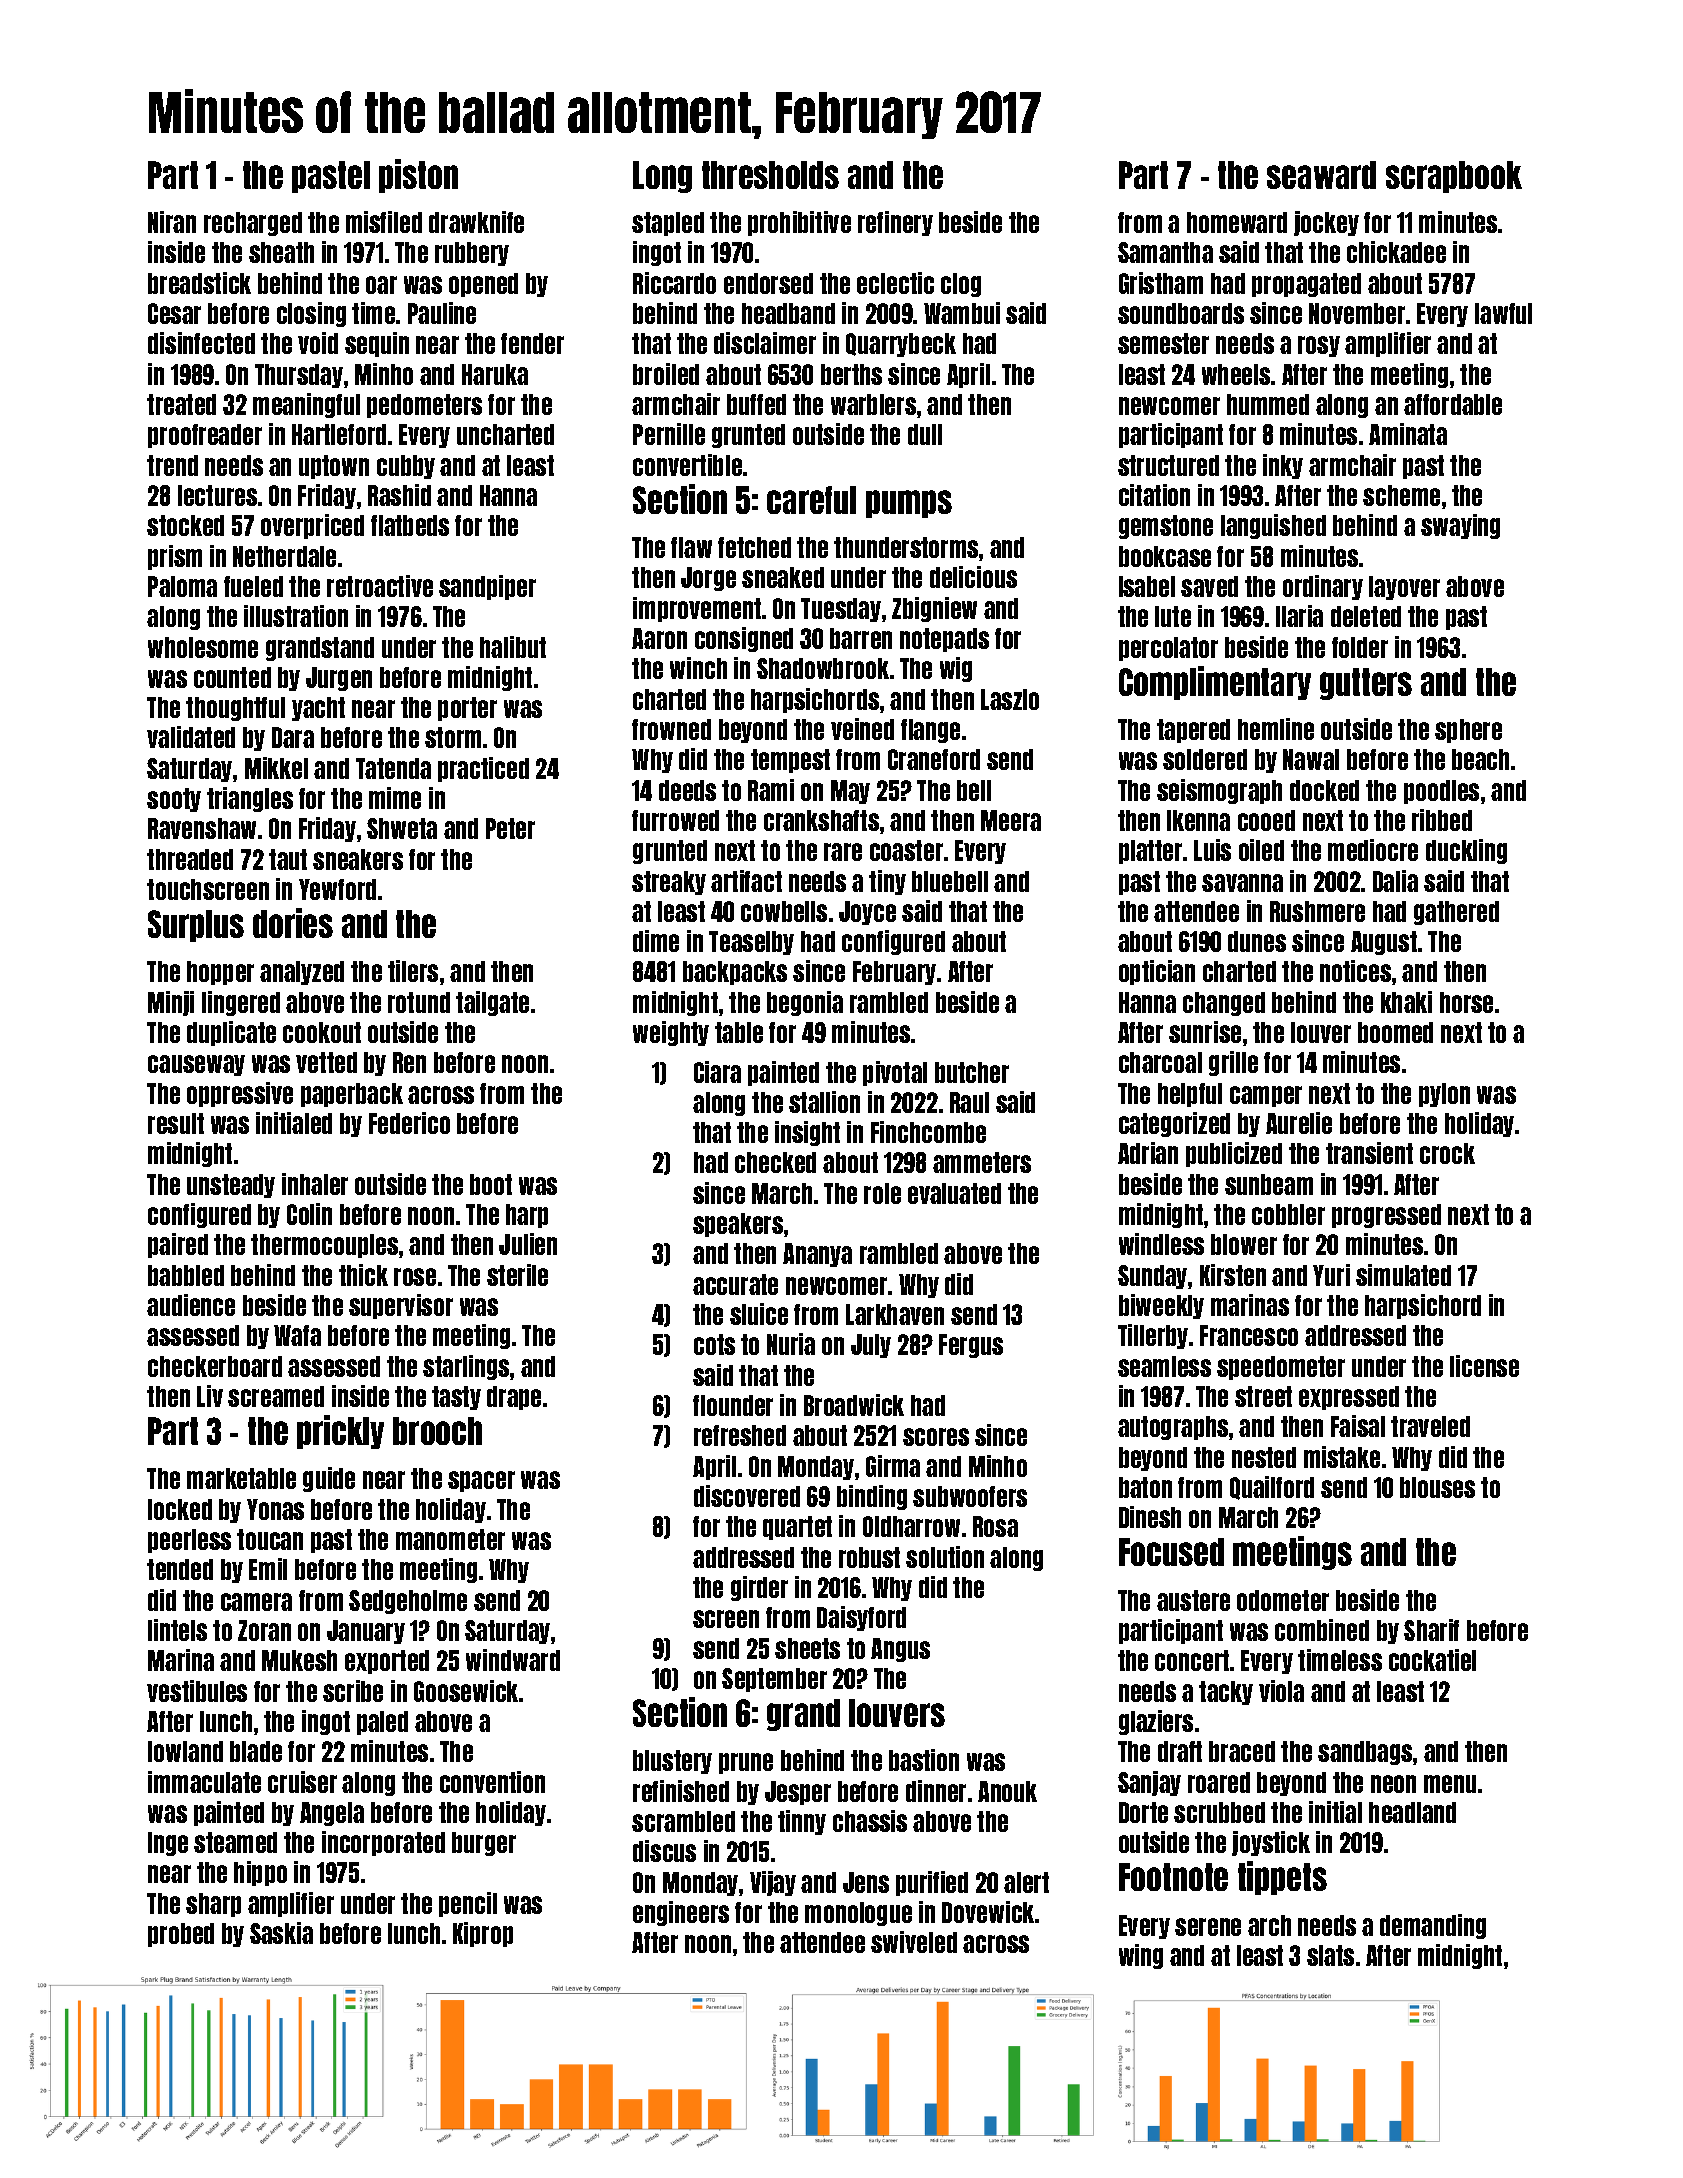  Describe the element at coordinates (176, 1123) in the screenshot. I see `result` at that location.
